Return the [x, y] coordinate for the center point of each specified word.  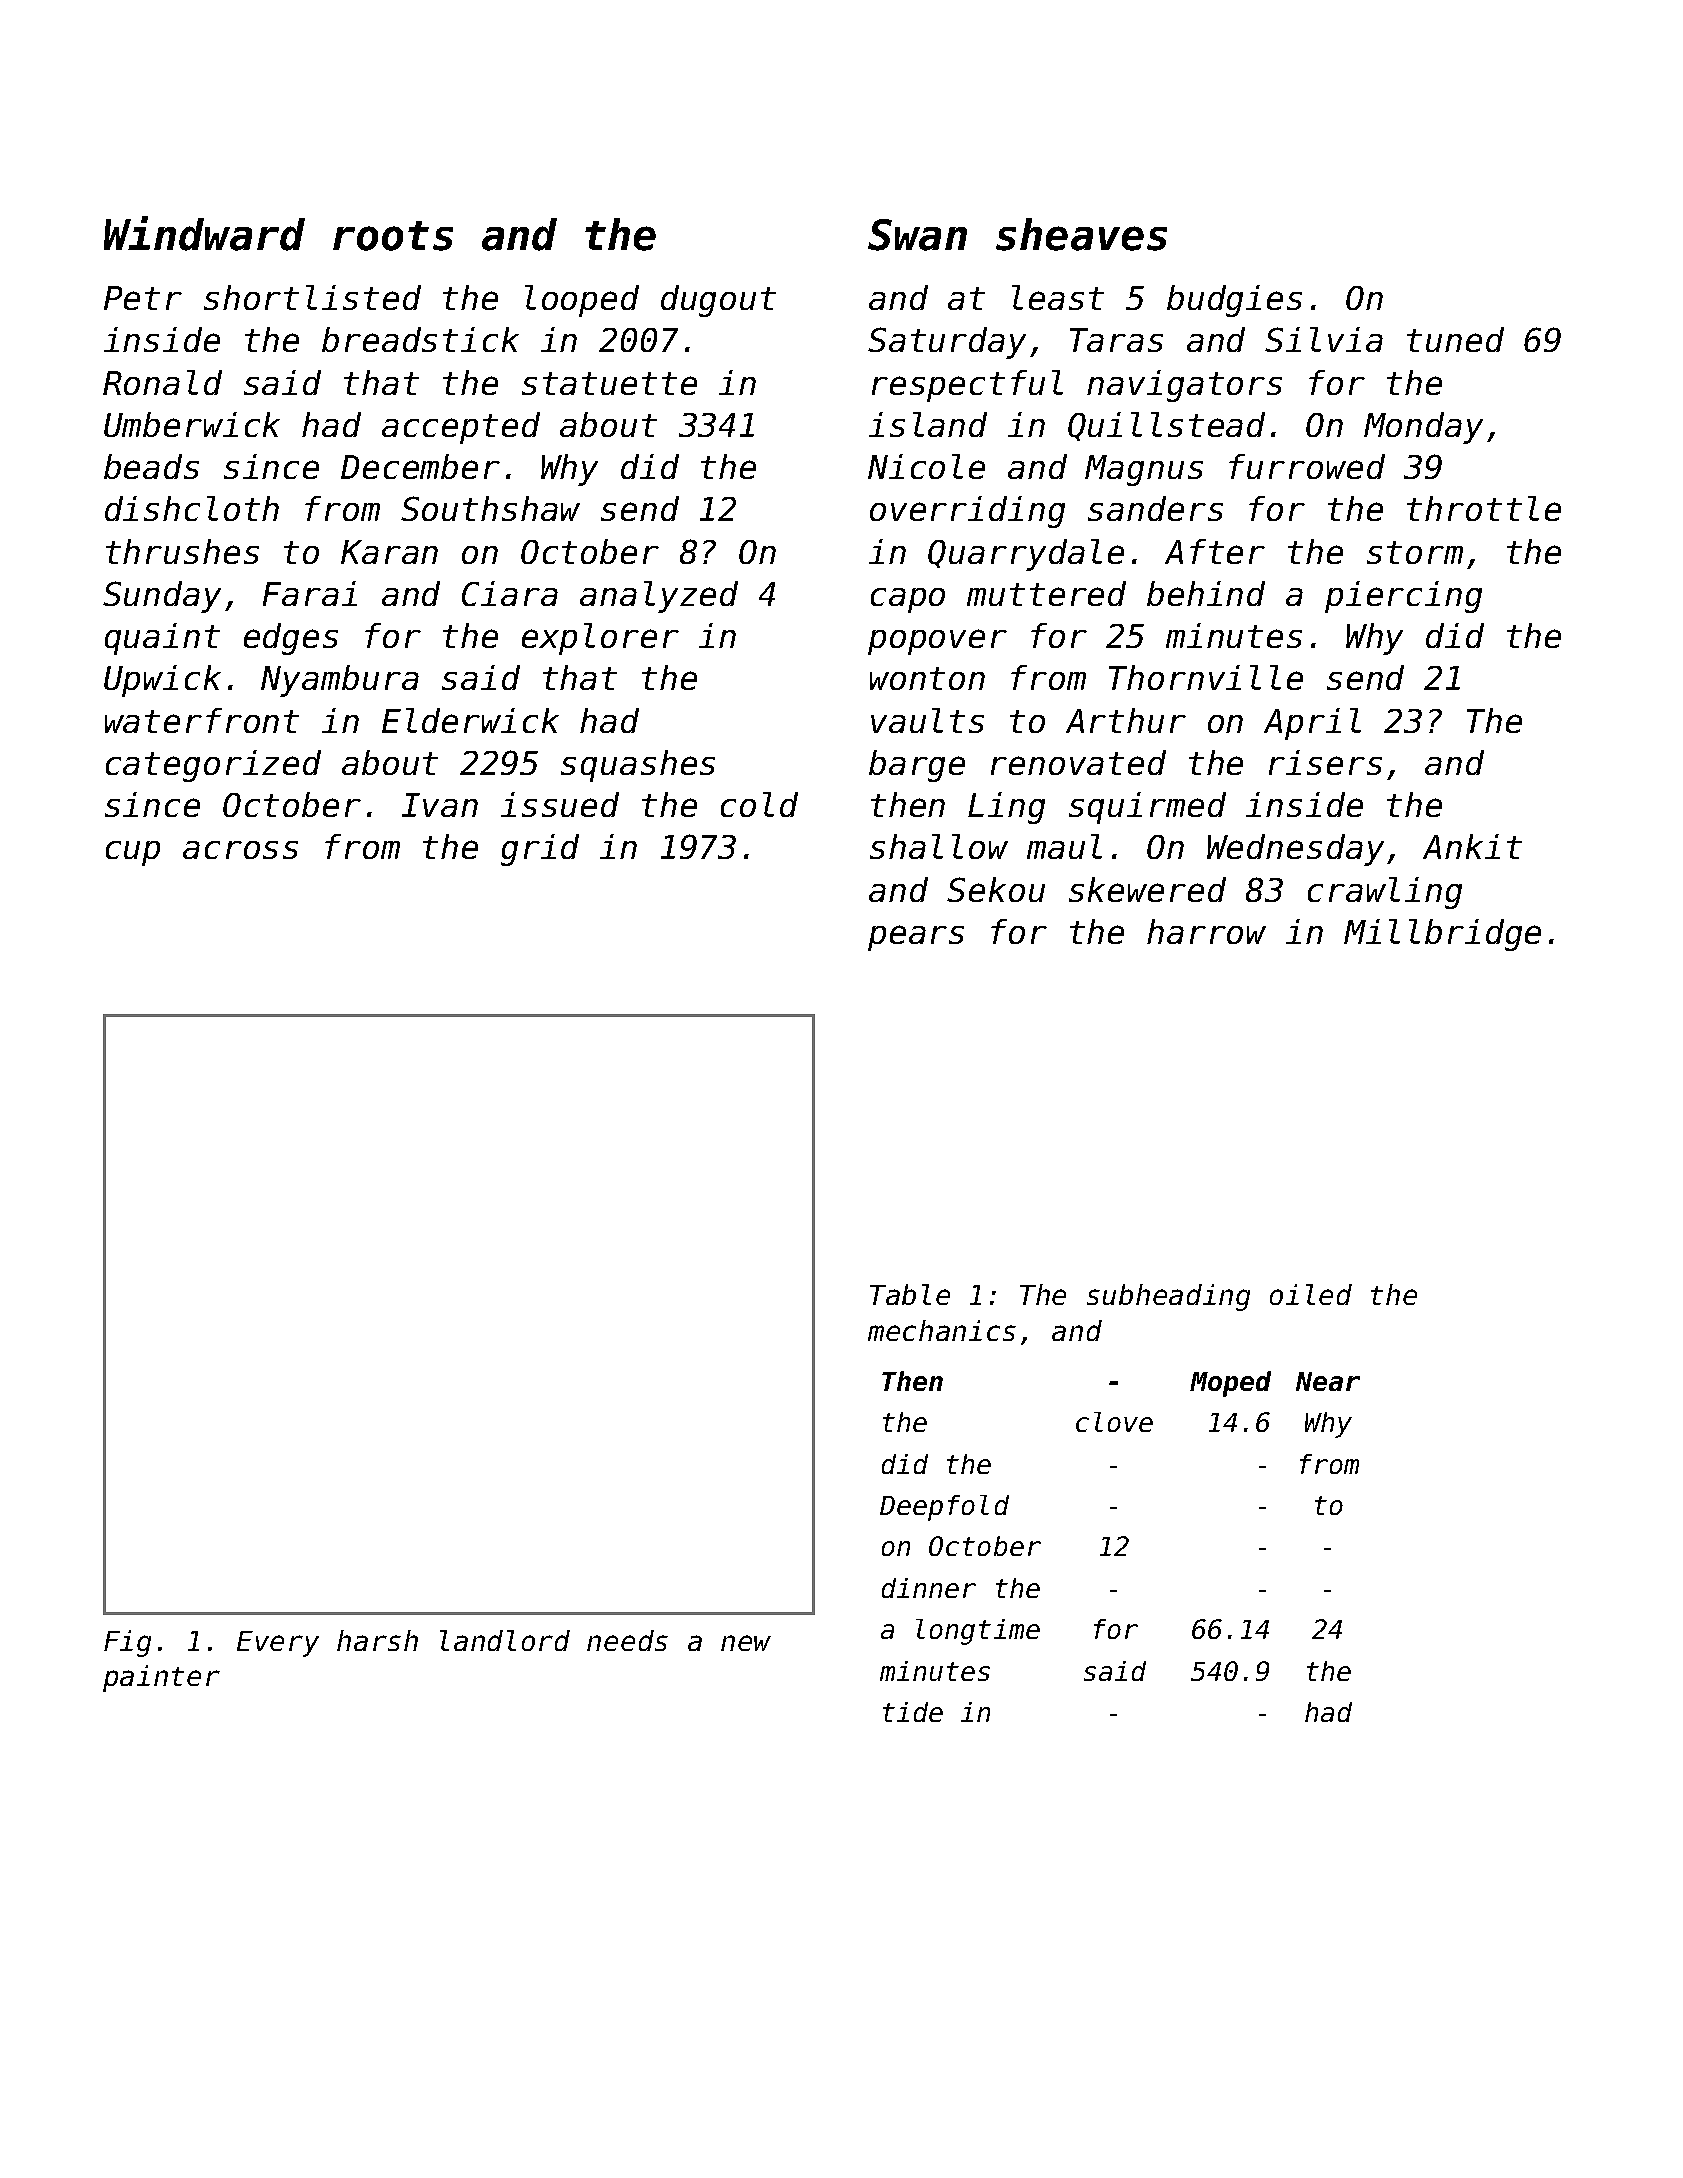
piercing [1403, 597]
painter [161, 1678]
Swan [917, 235]
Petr [143, 298]
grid [540, 850]
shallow [939, 846]
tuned [1455, 339]
